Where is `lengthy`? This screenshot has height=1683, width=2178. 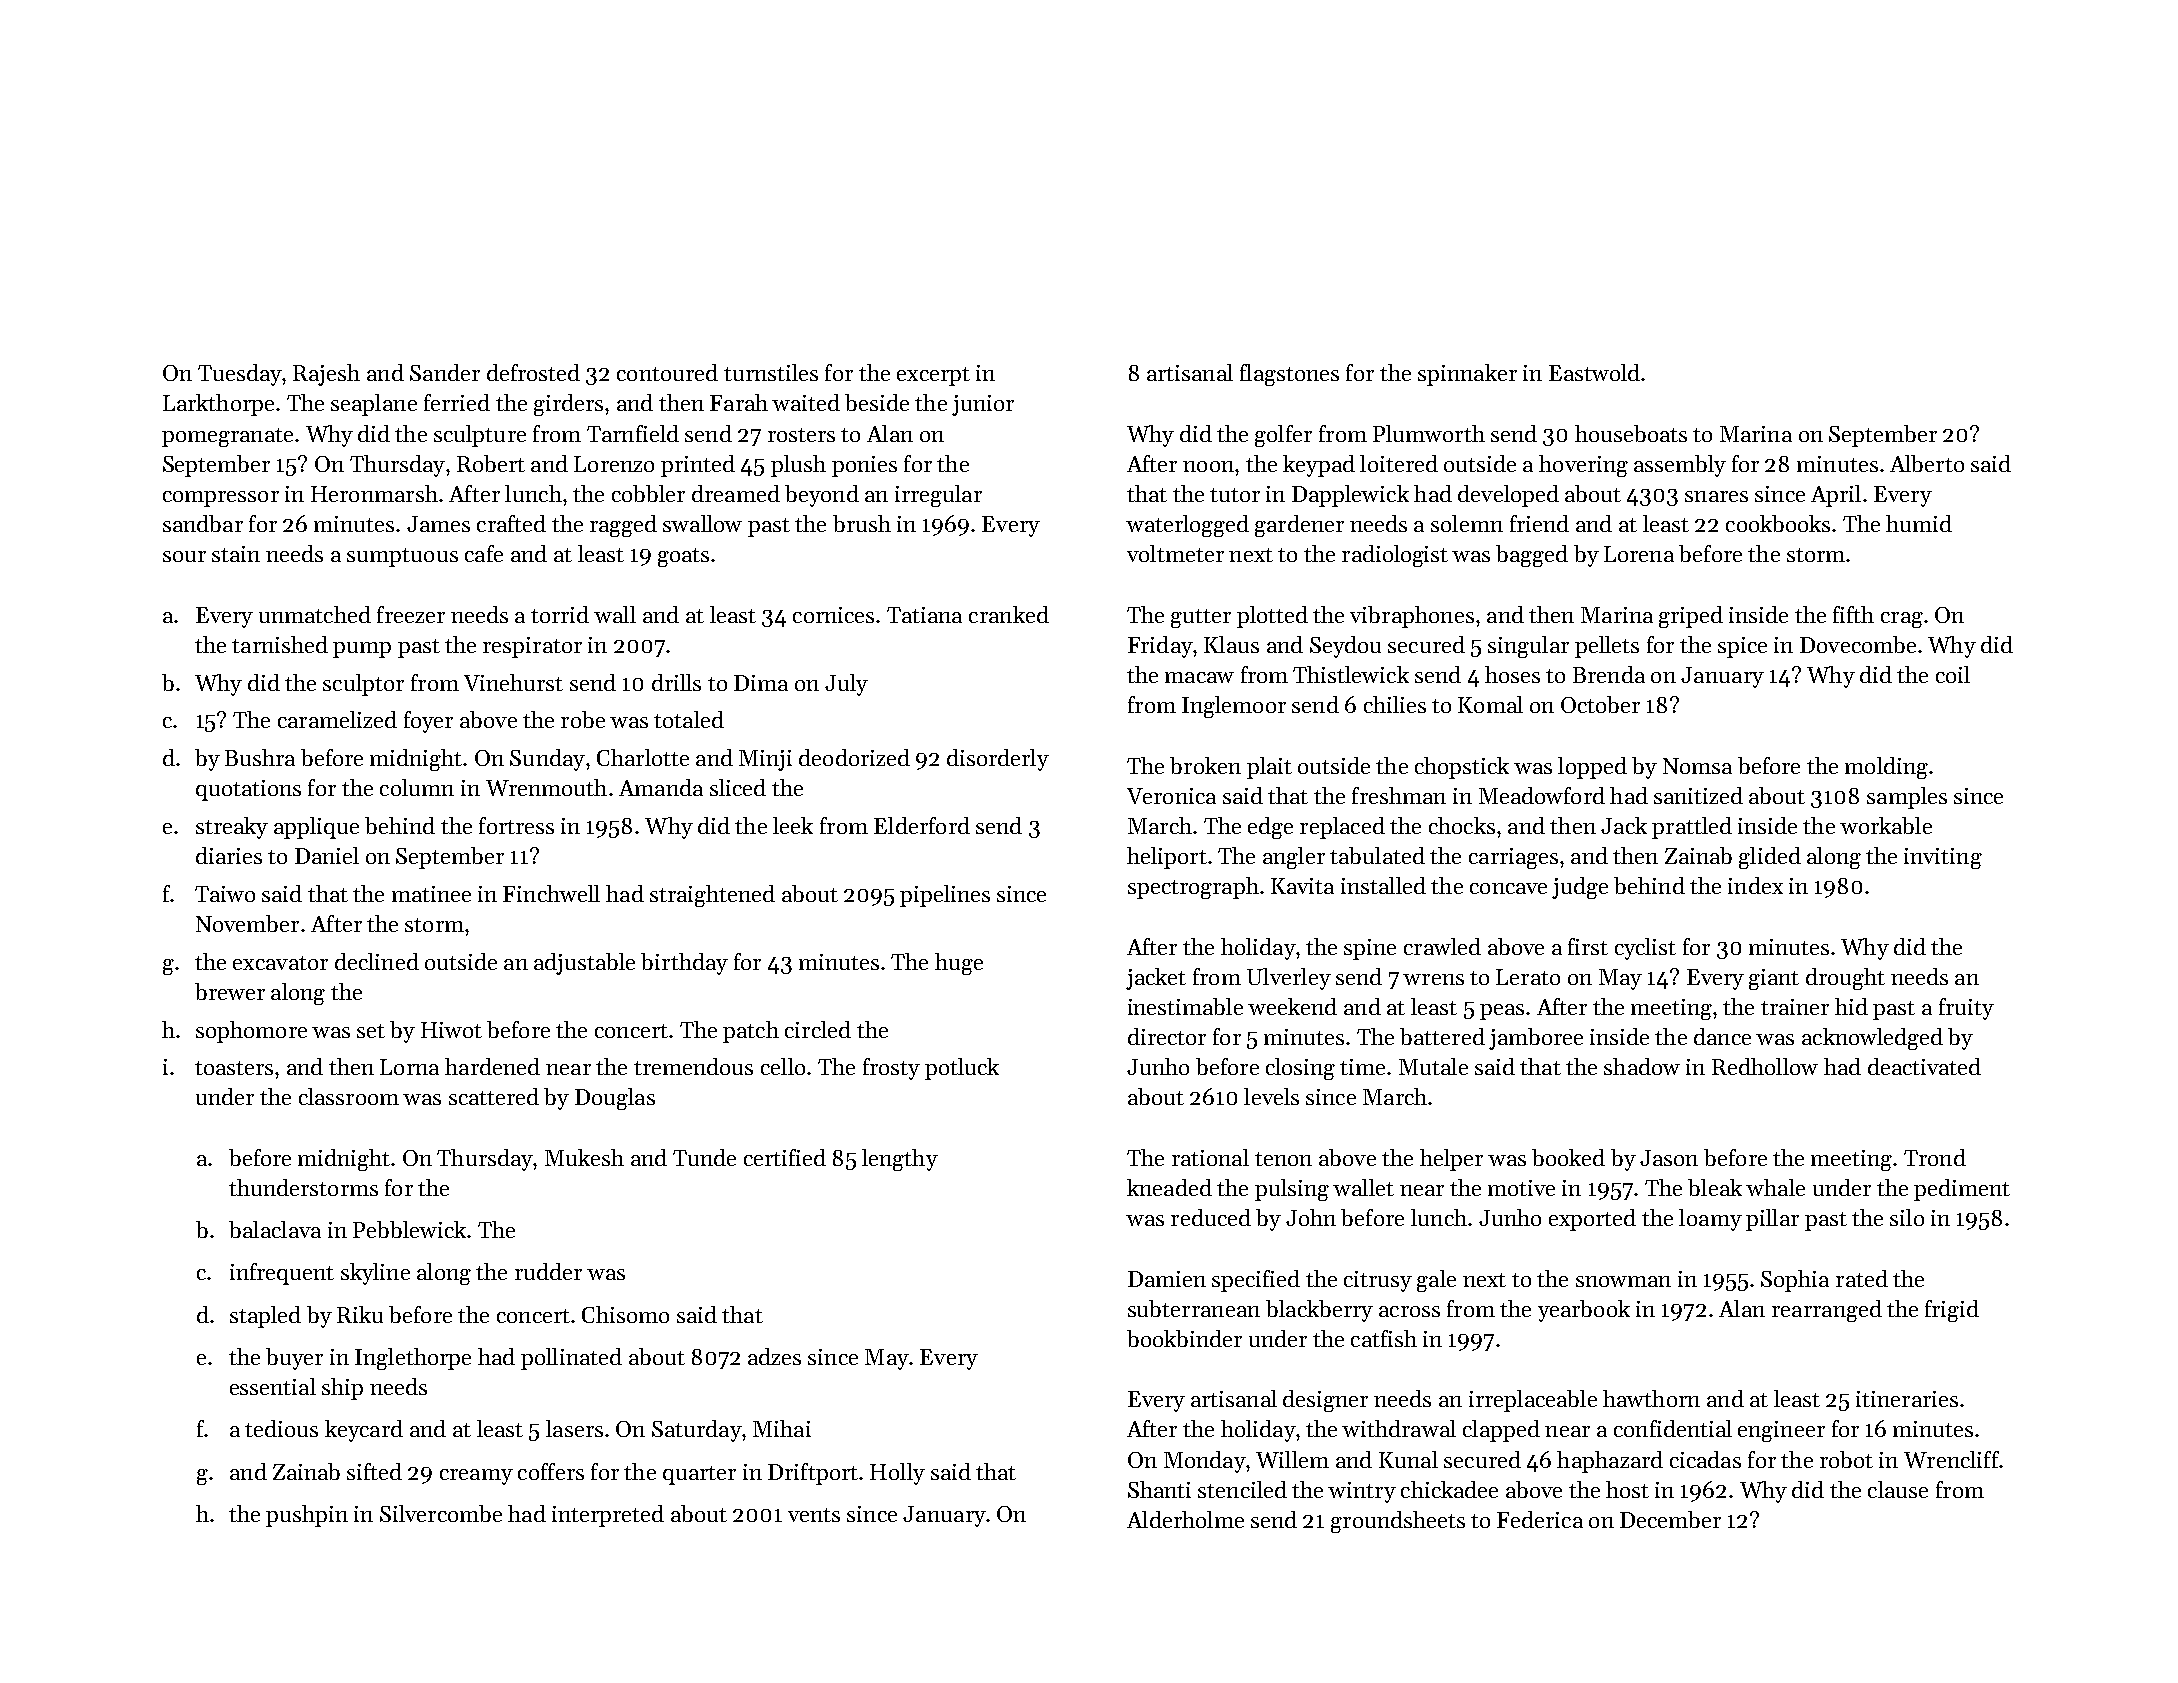 lengthy is located at coordinates (900, 1160).
